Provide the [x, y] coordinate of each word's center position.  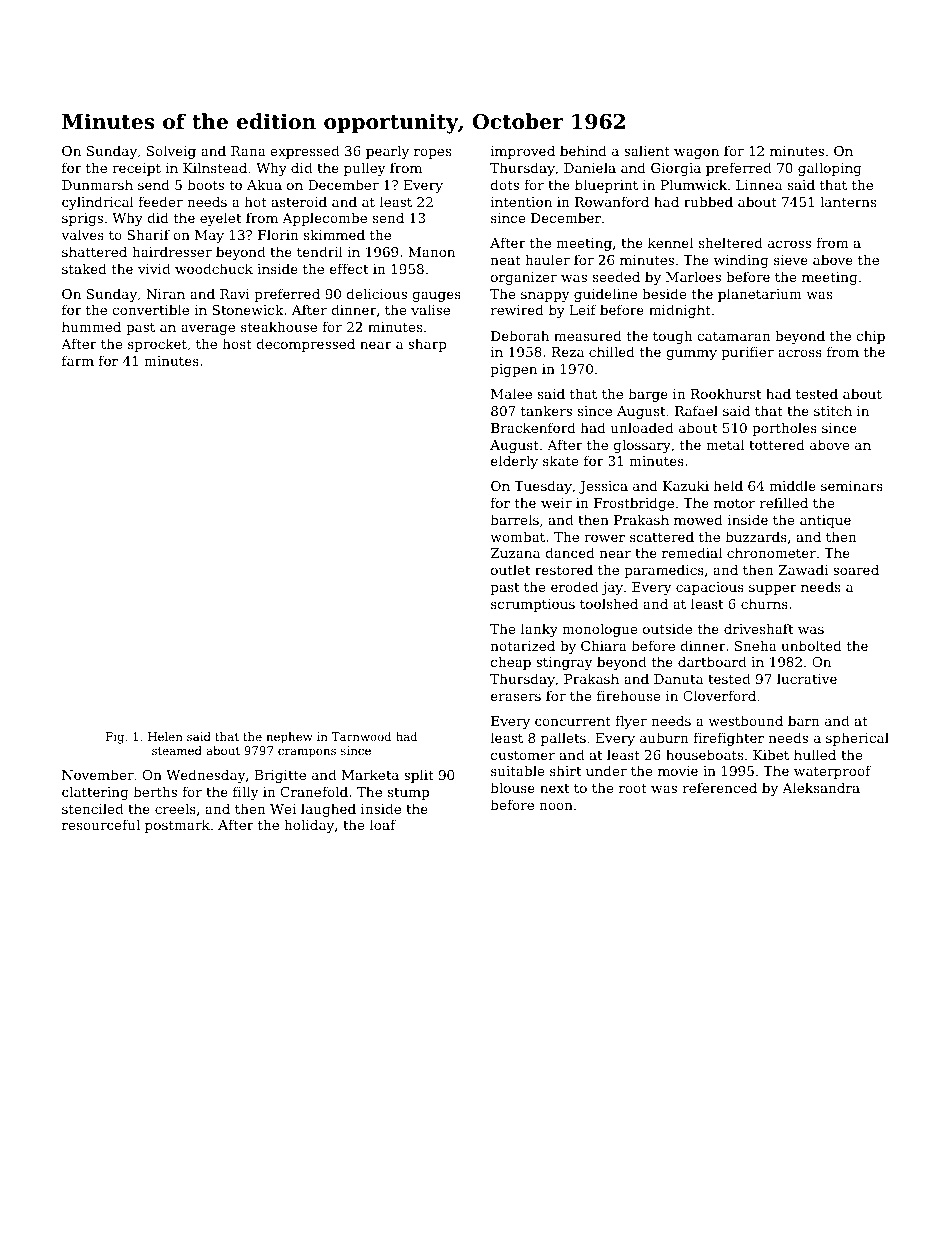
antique [825, 521]
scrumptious [533, 605]
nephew [289, 738]
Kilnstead [215, 167]
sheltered [731, 242]
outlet [510, 569]
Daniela [590, 167]
